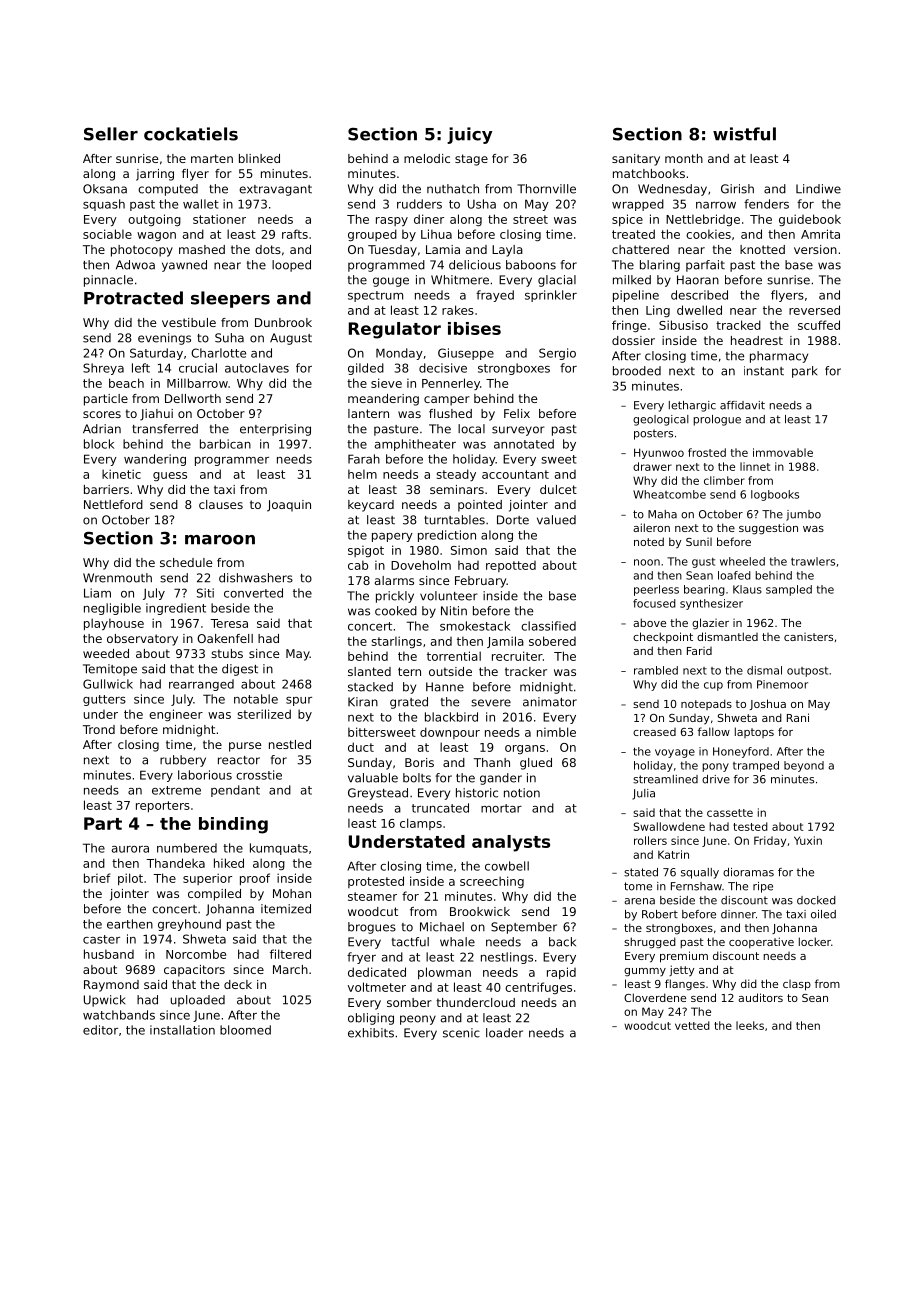  Describe the element at coordinates (191, 134) in the page. I see `cockatiels` at that location.
